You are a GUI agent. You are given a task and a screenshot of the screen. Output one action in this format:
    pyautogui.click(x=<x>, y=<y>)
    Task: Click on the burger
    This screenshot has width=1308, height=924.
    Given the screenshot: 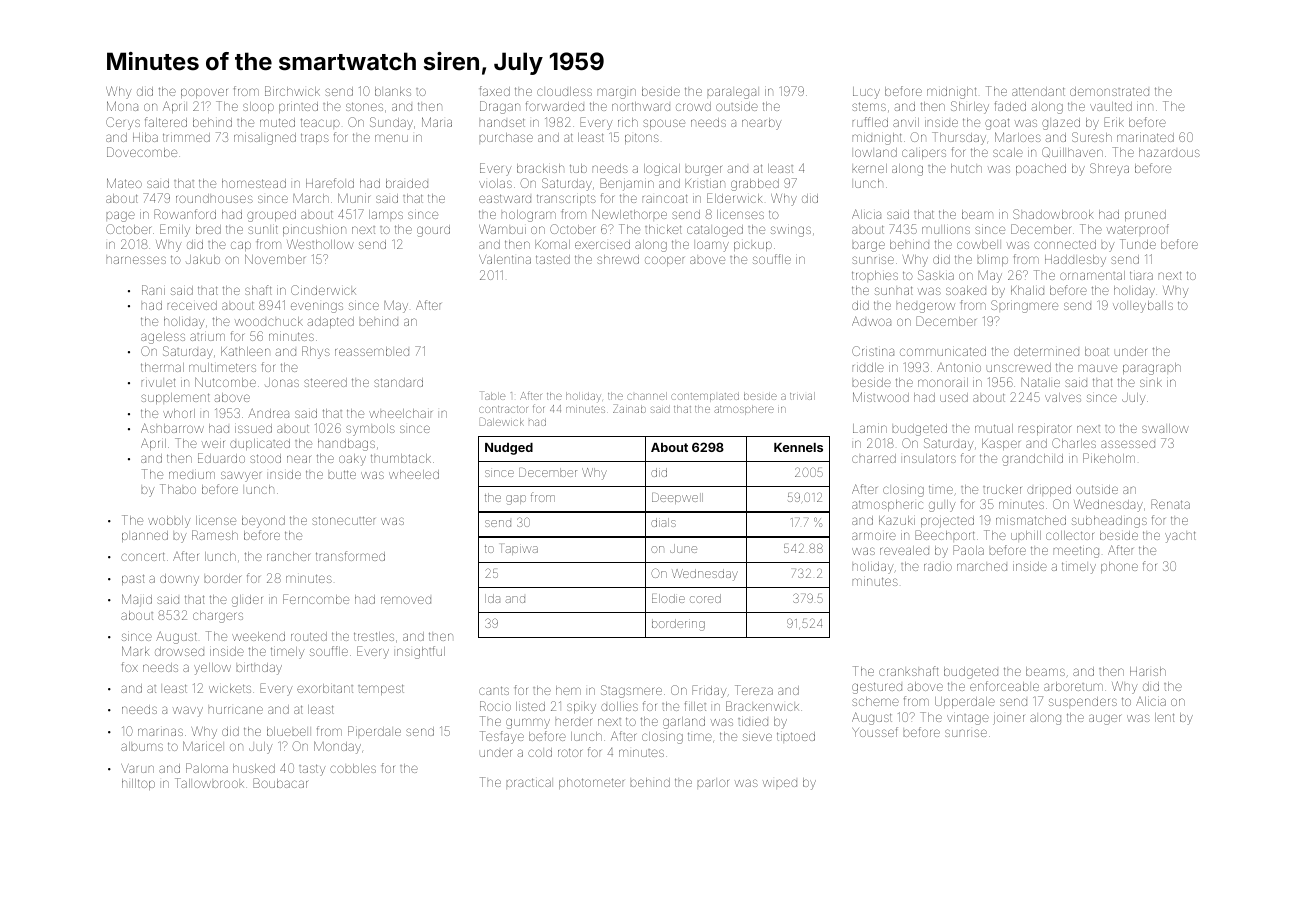 What is the action you would take?
    pyautogui.click(x=704, y=170)
